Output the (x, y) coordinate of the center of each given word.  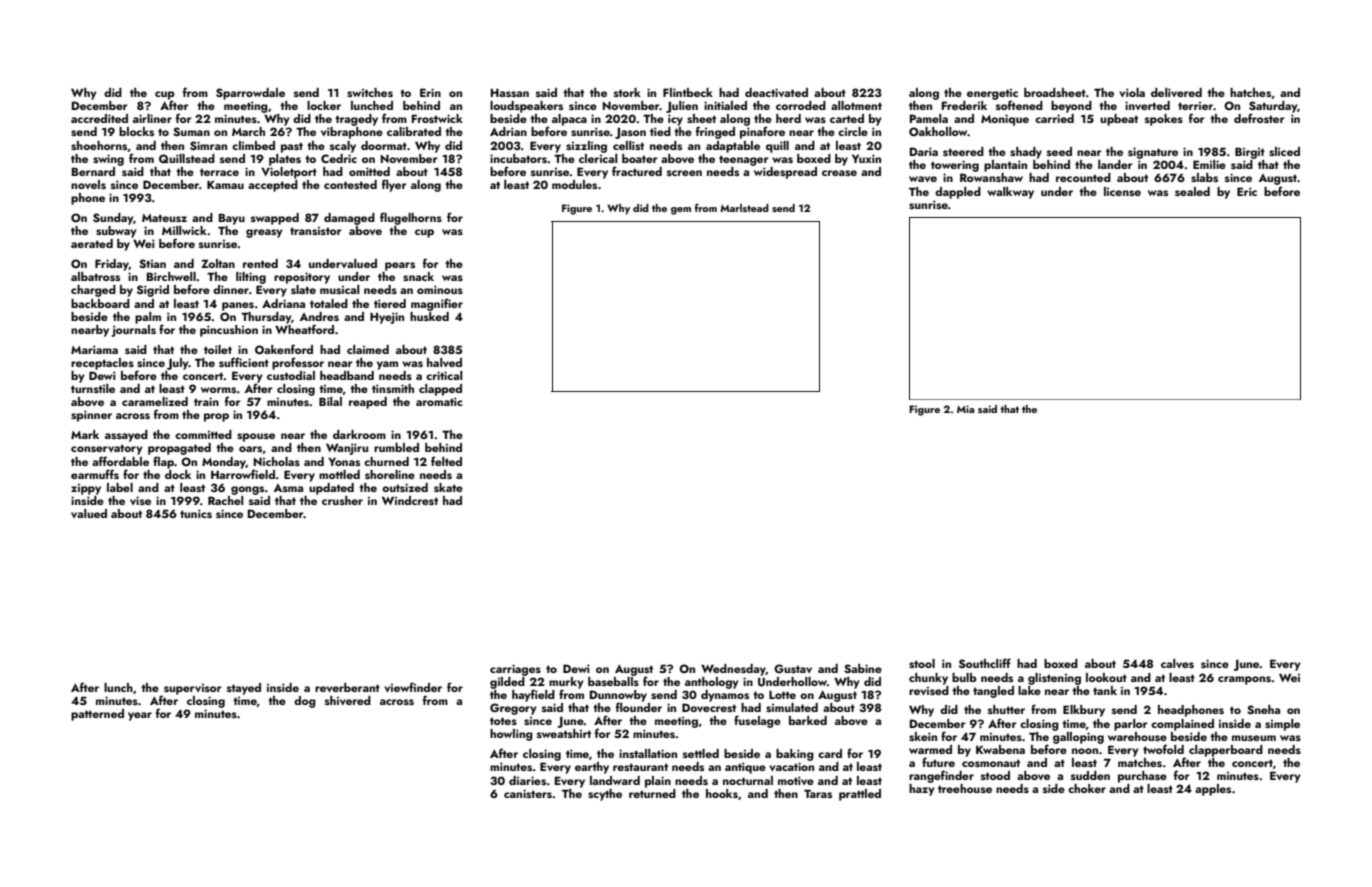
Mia (965, 409)
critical (444, 375)
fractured (637, 171)
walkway (1010, 193)
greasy (264, 233)
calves (1177, 663)
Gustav (793, 669)
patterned (97, 715)
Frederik (964, 105)
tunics (196, 513)
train (206, 401)
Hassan (510, 92)
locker (324, 105)
